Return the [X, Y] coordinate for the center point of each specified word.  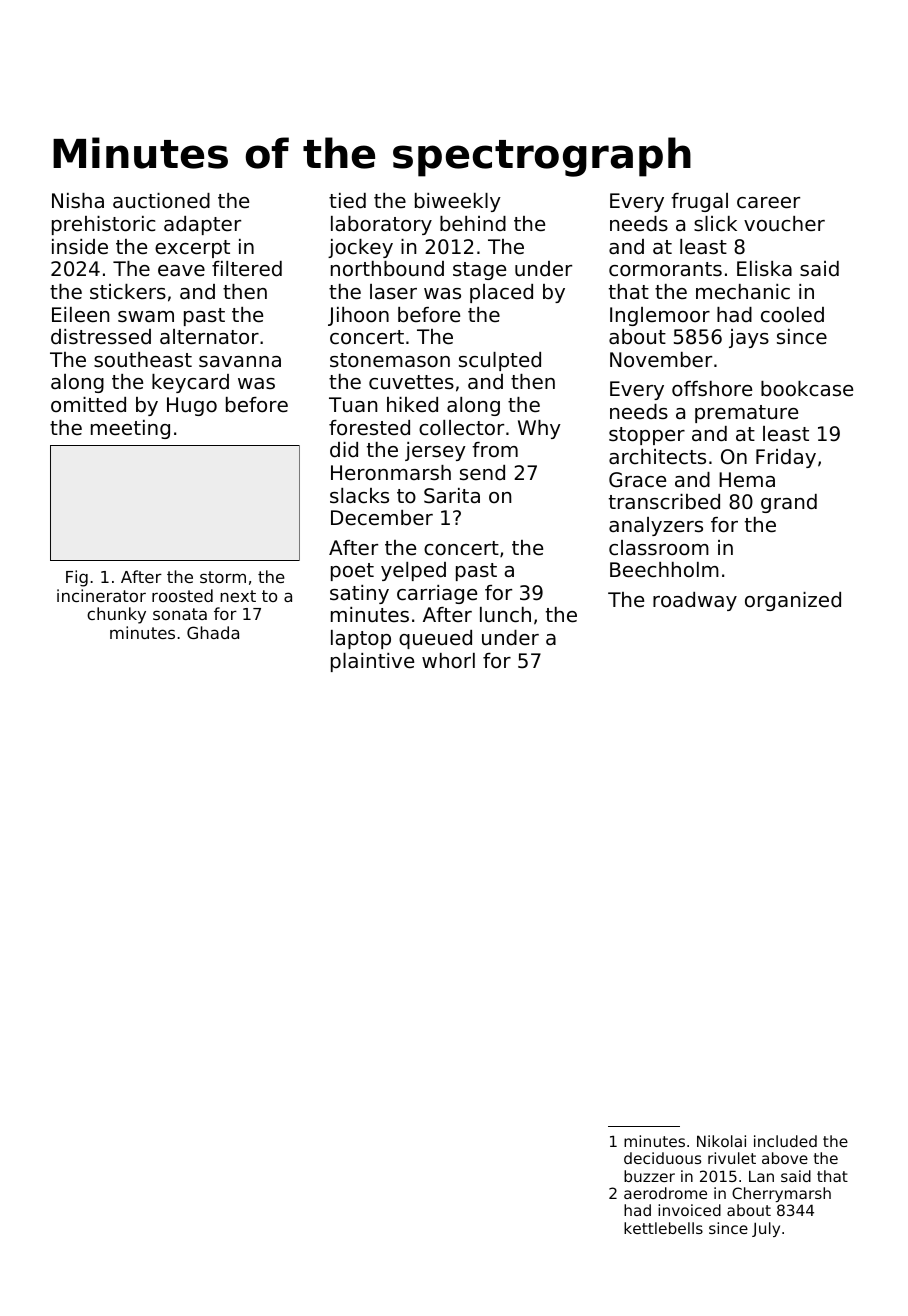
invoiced [689, 1210]
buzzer [649, 1176]
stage [479, 271]
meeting [130, 429]
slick [715, 224]
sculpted [500, 361]
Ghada [213, 632]
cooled [792, 315]
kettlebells [663, 1228]
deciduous [662, 1158]
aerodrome [665, 1193]
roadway [695, 601]
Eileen [80, 315]
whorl [448, 661]
